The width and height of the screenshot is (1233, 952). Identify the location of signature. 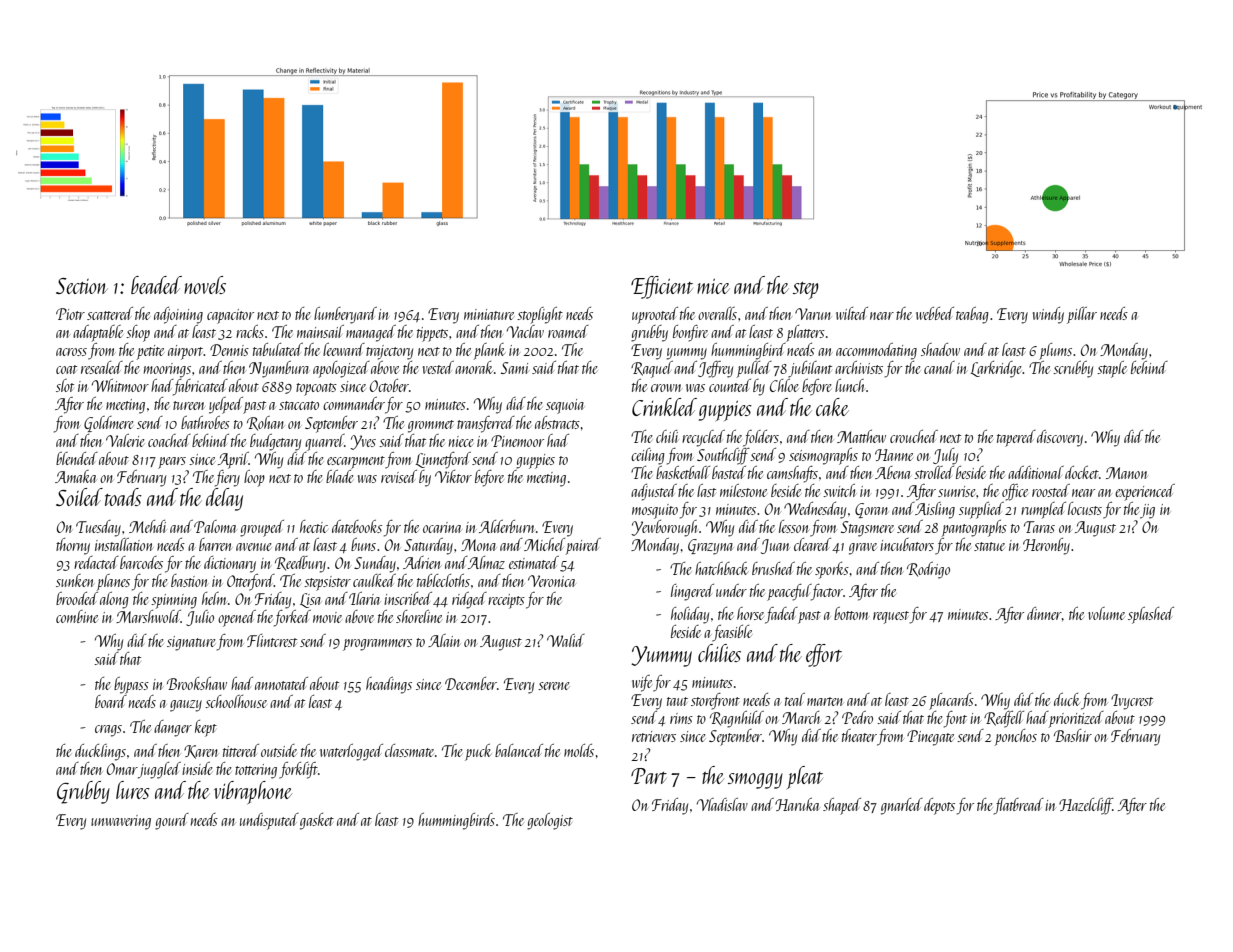
(191, 643).
